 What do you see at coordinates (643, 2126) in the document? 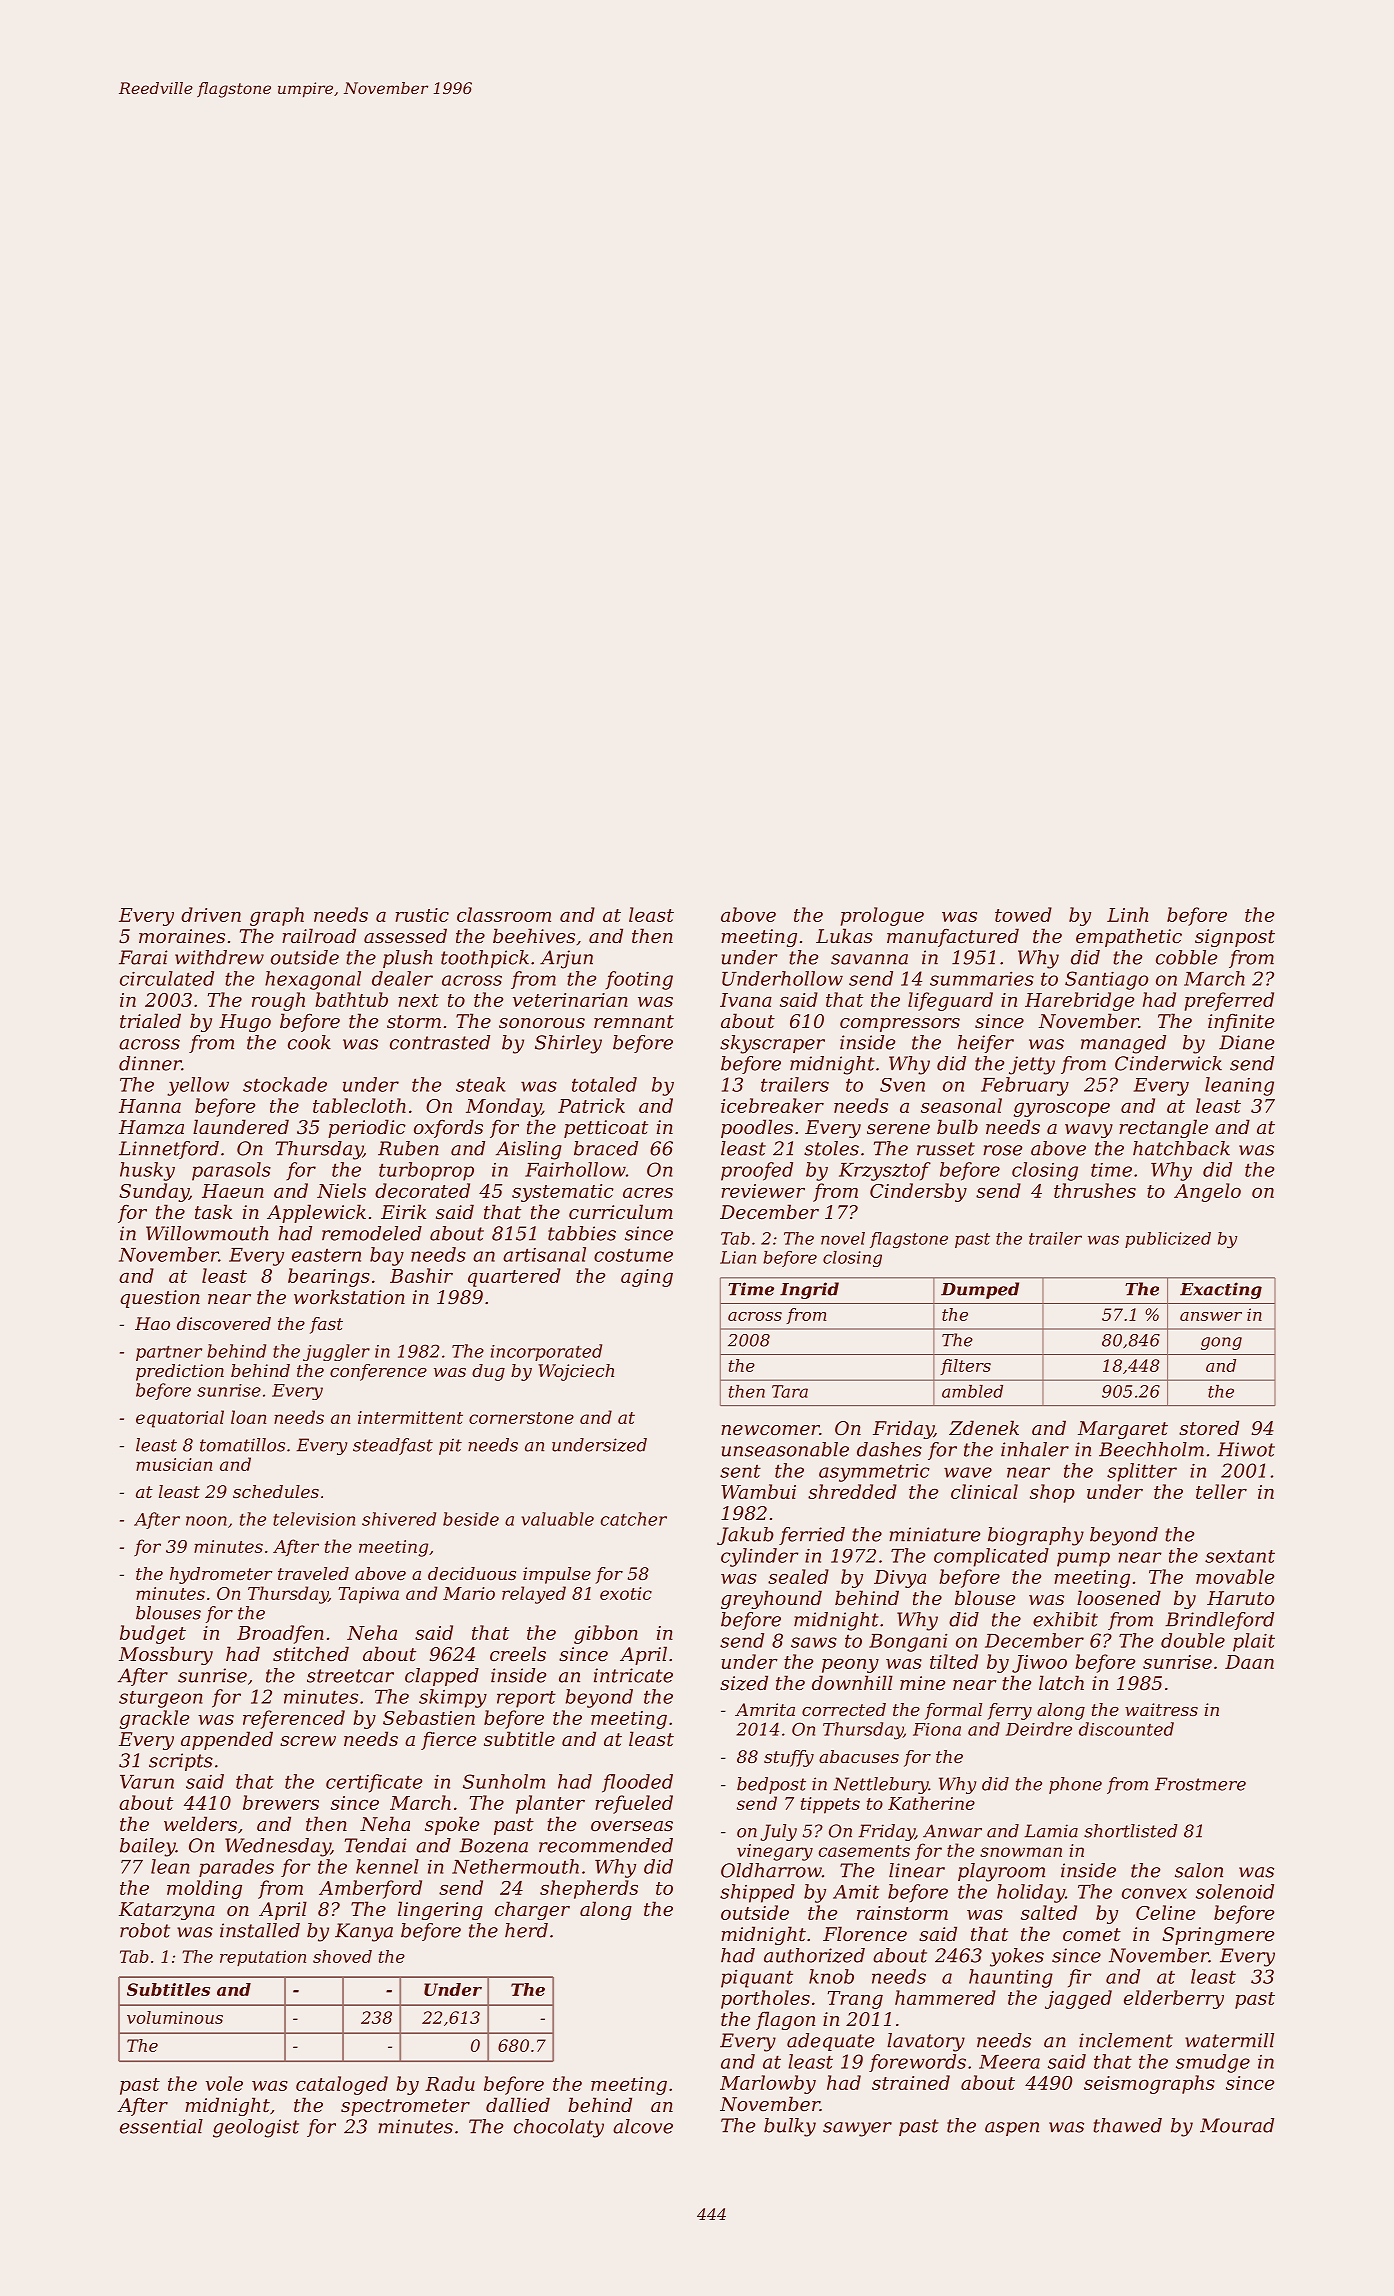
I see `alcove` at bounding box center [643, 2126].
